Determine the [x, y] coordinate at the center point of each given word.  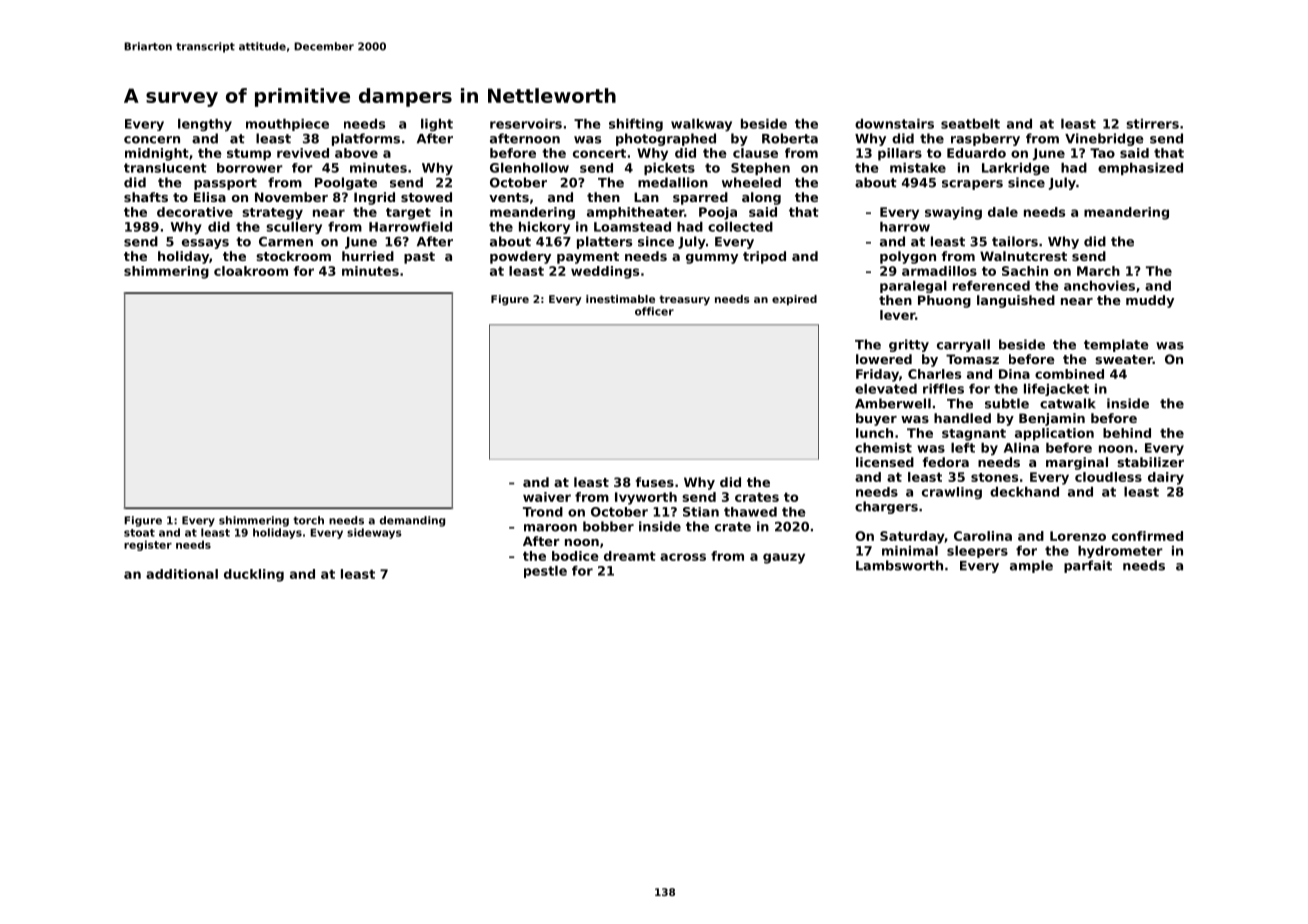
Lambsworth [899, 565]
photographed [666, 139]
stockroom [293, 256]
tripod [764, 257]
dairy [1166, 478]
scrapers [972, 185]
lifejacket [1056, 390]
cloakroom [251, 271]
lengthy [205, 125]
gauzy [784, 558]
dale [1003, 212]
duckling [254, 575]
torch [308, 520]
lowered [884, 359]
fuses [654, 482]
